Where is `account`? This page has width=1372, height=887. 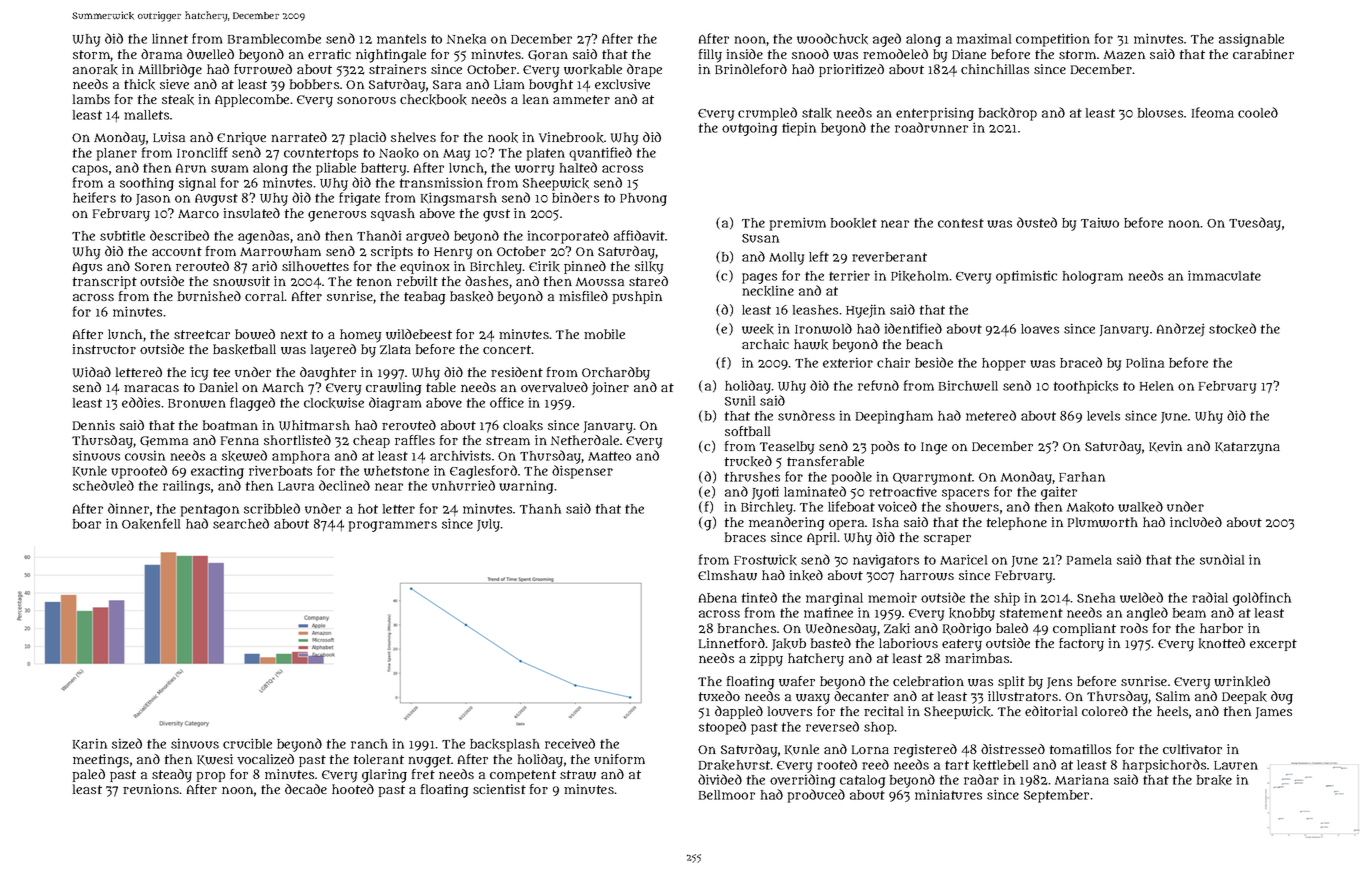 account is located at coordinates (177, 251).
